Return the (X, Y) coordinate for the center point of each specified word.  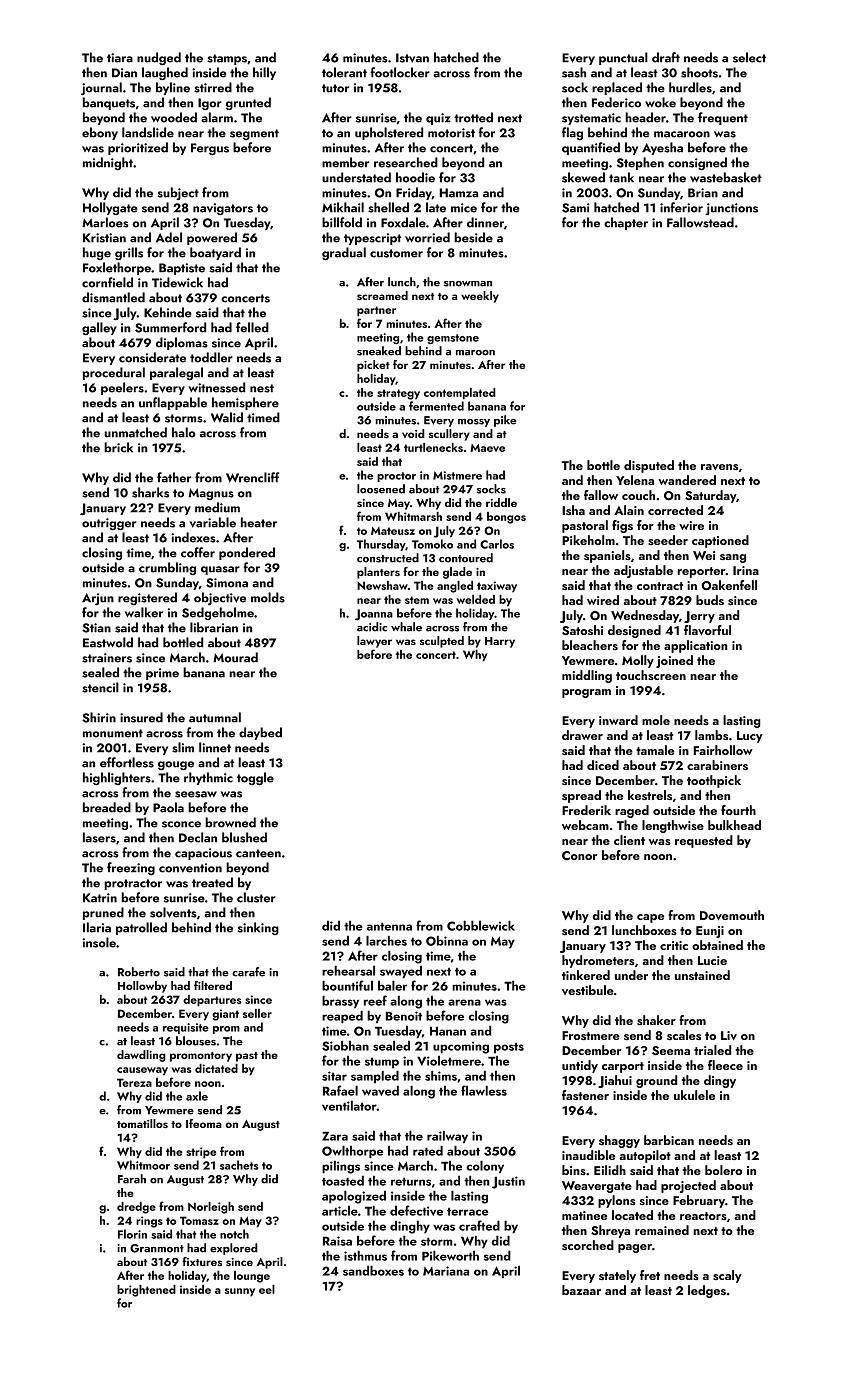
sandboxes (373, 1270)
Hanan (448, 1031)
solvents (173, 912)
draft (666, 57)
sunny (240, 1292)
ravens (719, 467)
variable (213, 522)
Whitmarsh (413, 516)
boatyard (215, 253)
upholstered (389, 133)
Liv (729, 1035)
